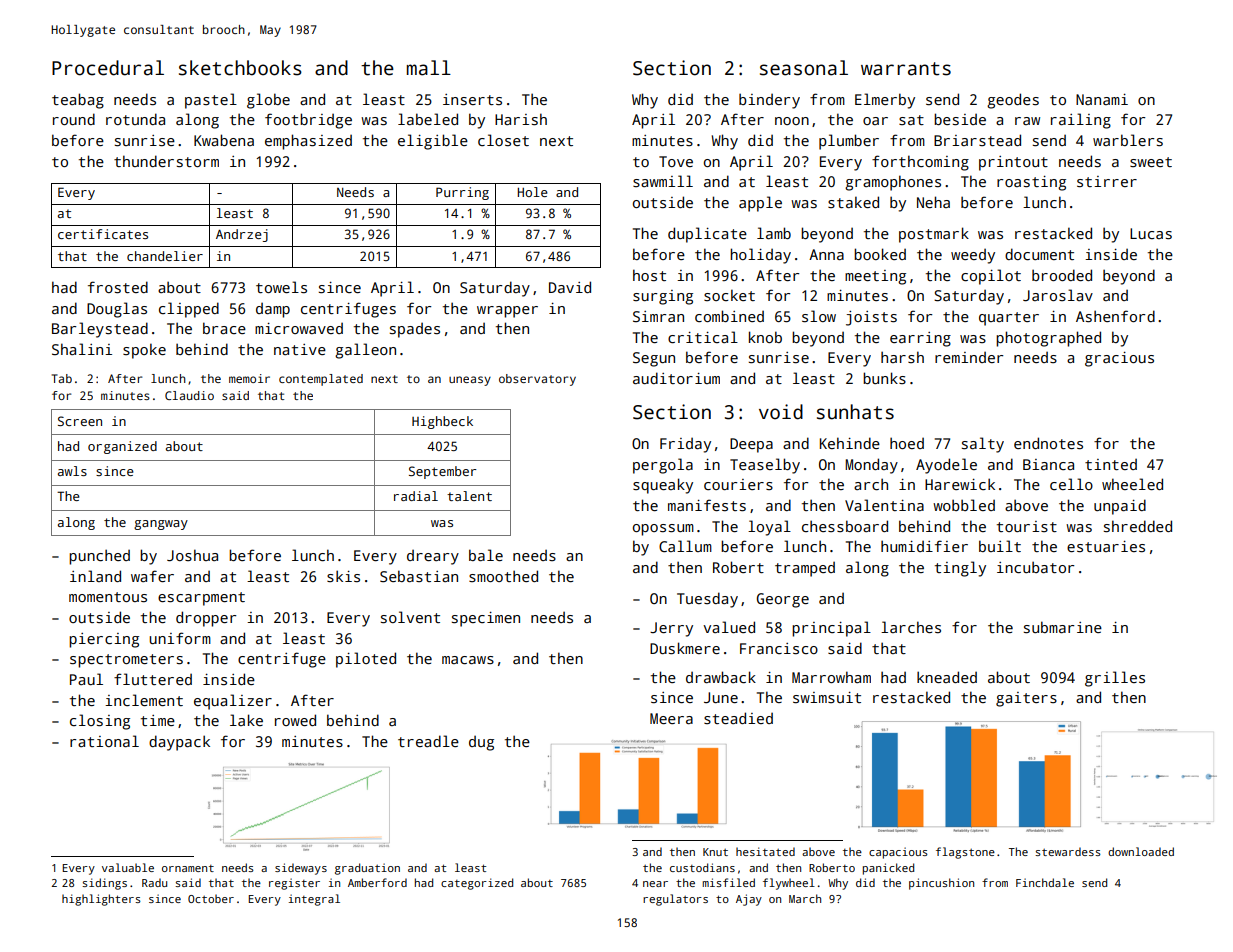 The image size is (1233, 952). What do you see at coordinates (80, 421) in the image?
I see `Screen` at bounding box center [80, 421].
